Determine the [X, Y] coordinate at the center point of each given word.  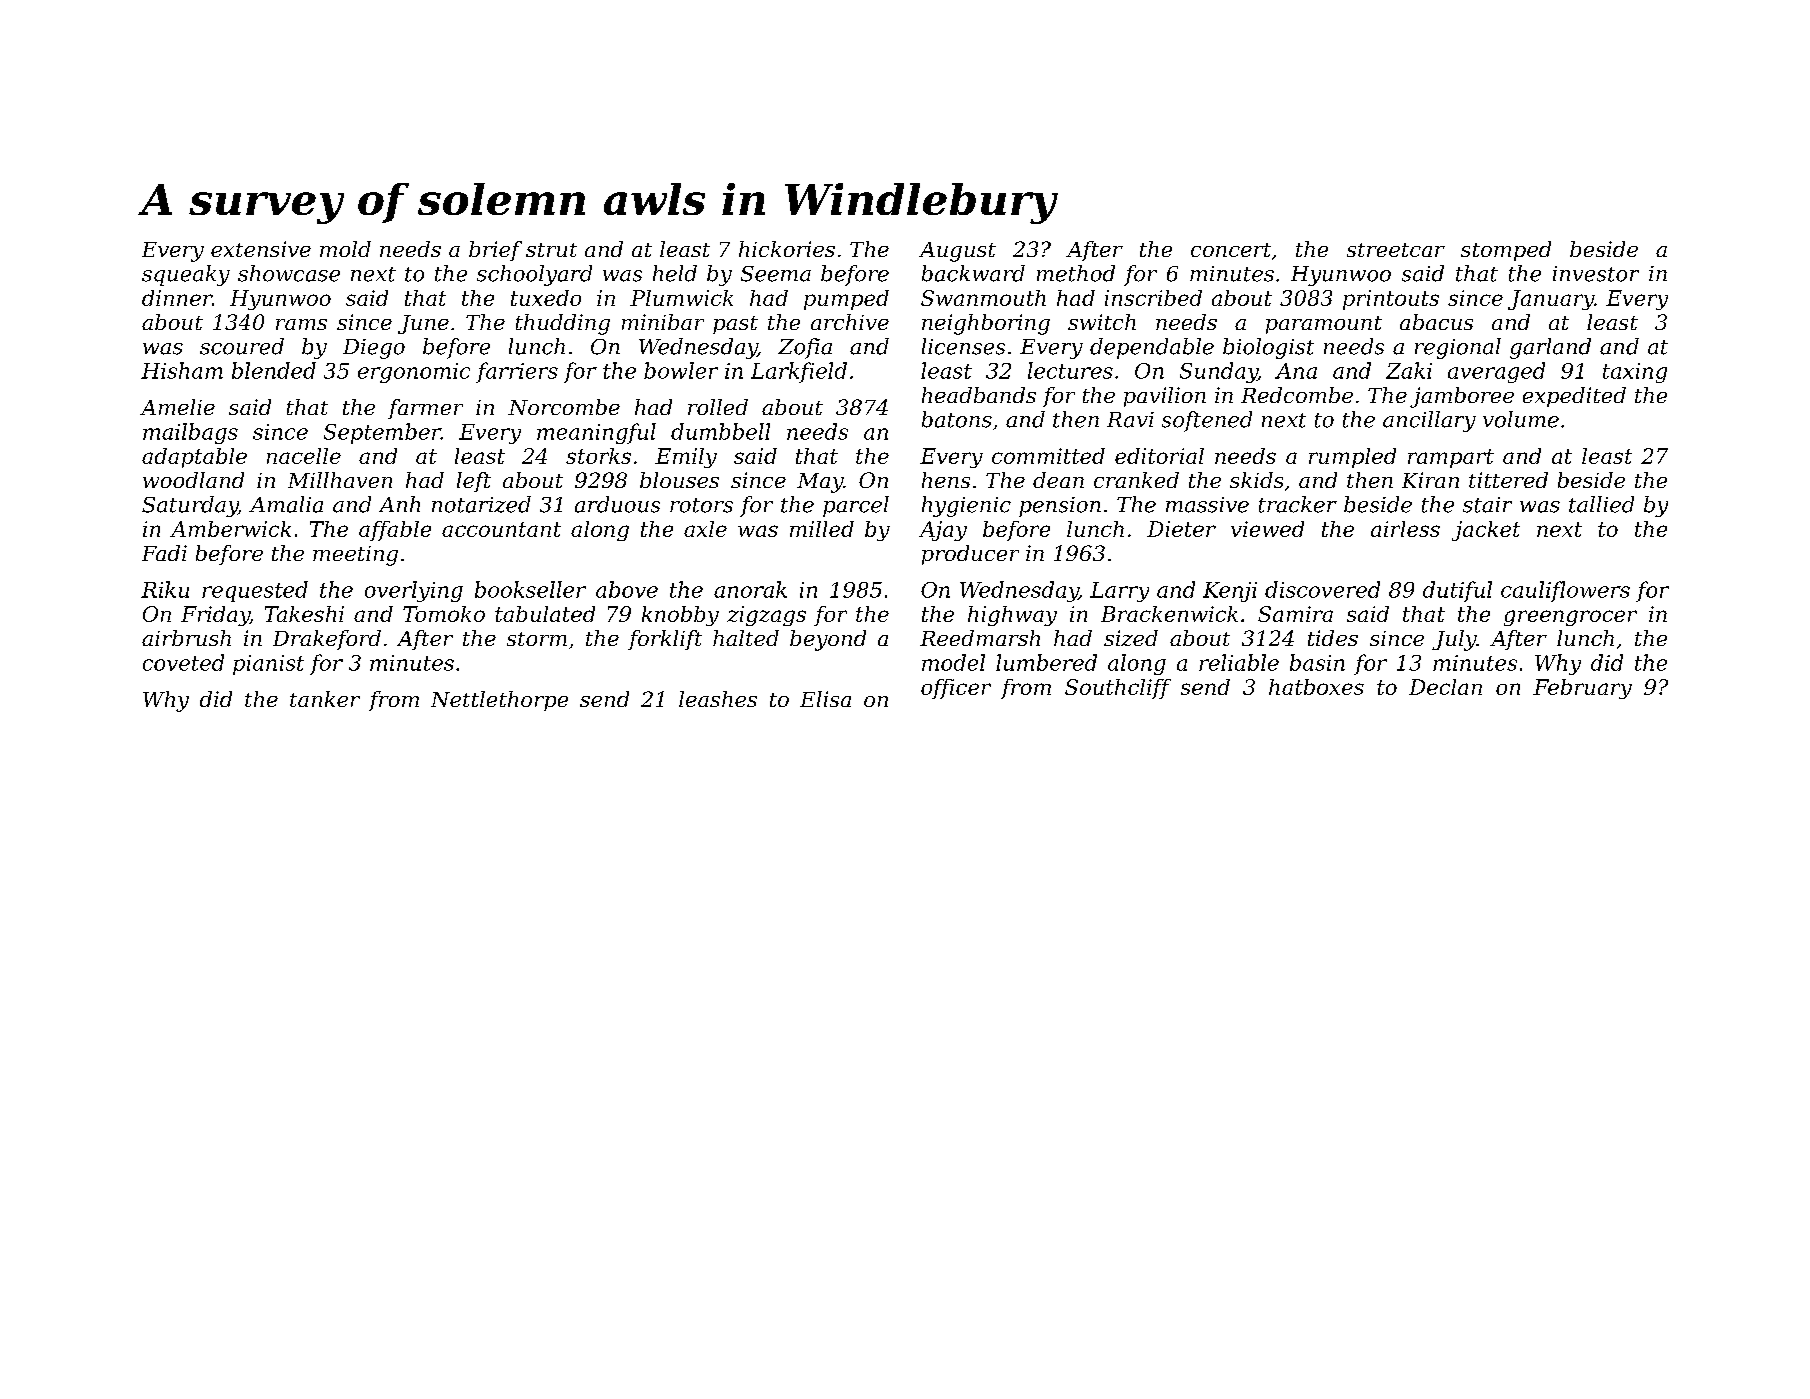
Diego [374, 349]
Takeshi [304, 614]
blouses [679, 480]
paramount [1324, 325]
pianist [268, 665]
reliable [1239, 662]
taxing [1635, 373]
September [382, 433]
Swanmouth [983, 298]
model [953, 662]
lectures [1070, 370]
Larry [1119, 592]
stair [1487, 505]
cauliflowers [1565, 591]
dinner [177, 298]
